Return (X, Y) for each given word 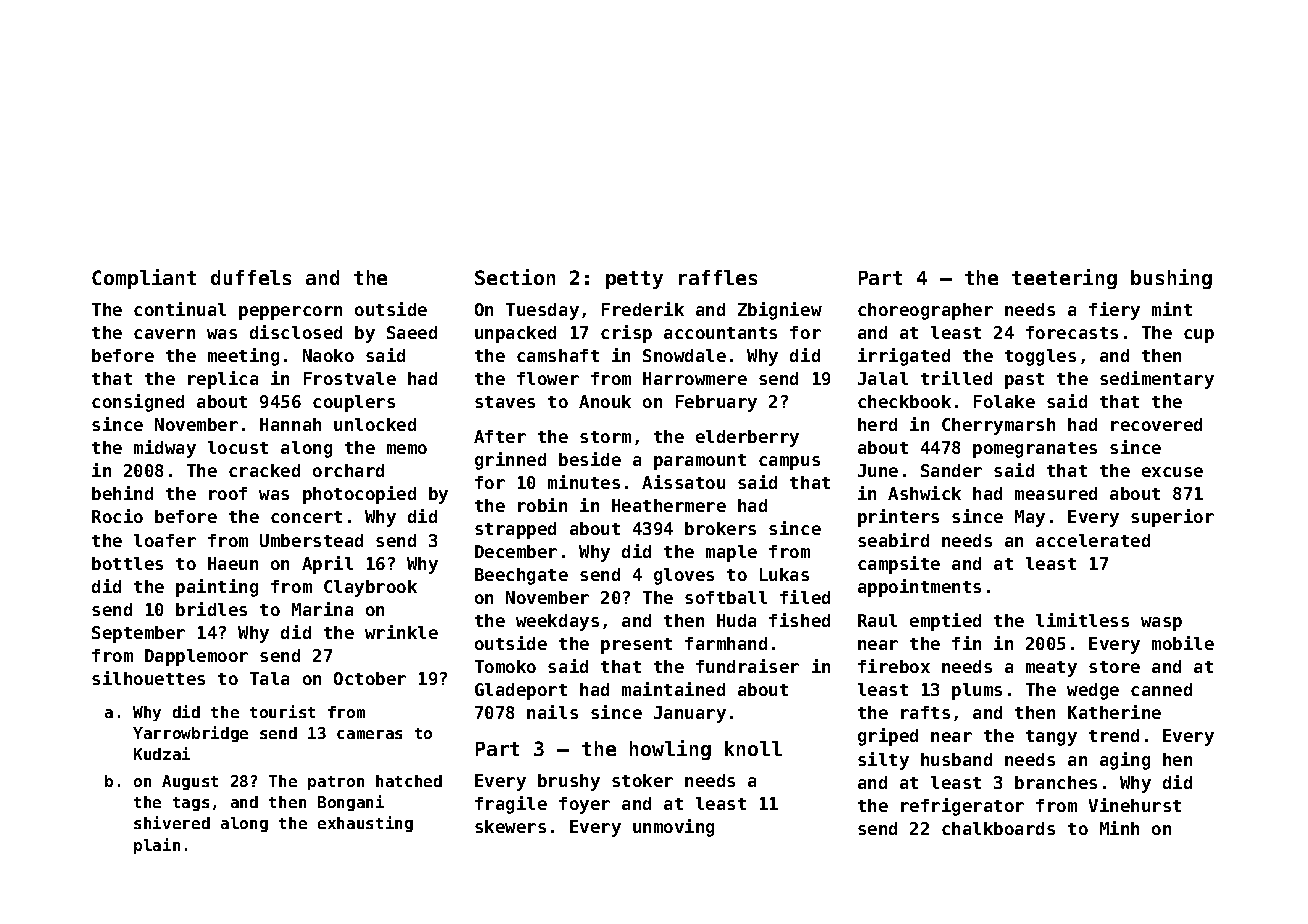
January (690, 714)
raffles (718, 277)
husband (956, 759)
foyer (584, 805)
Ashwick (924, 493)
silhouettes (148, 678)
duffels (251, 277)
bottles (127, 563)
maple (731, 553)
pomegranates (1035, 450)
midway (165, 449)
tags (191, 804)
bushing (1171, 279)
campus (789, 463)
